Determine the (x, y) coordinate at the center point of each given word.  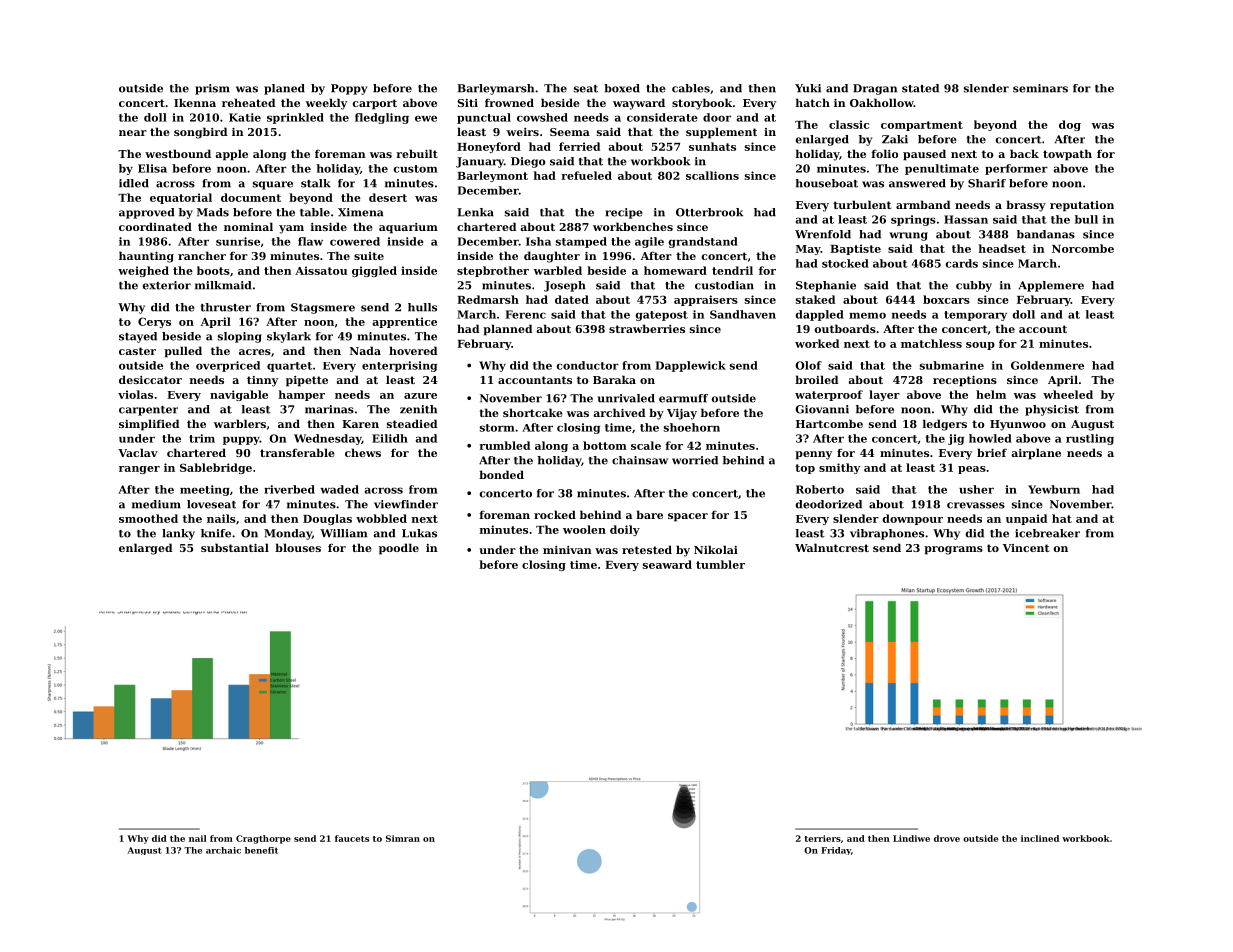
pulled (183, 352)
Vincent (1026, 548)
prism (212, 89)
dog (1070, 125)
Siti (468, 103)
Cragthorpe (263, 839)
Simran (403, 838)
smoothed (148, 518)
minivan (567, 550)
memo (867, 315)
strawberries (647, 328)
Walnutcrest (832, 547)
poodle (399, 549)
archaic (223, 850)
